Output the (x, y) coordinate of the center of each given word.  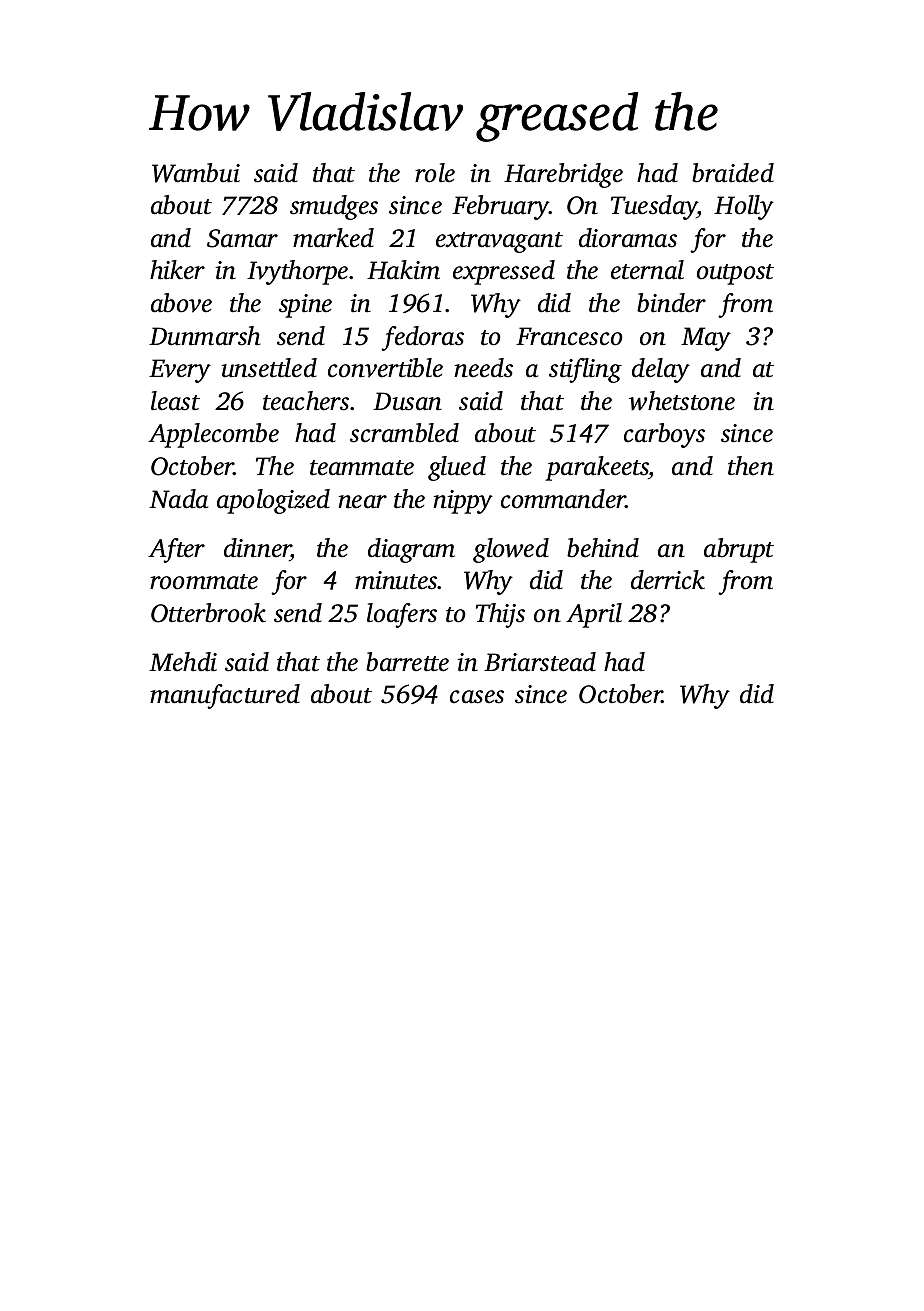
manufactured (225, 696)
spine (305, 306)
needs (483, 368)
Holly (744, 207)
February (501, 207)
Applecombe (213, 435)
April (594, 615)
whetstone (682, 401)
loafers (402, 615)
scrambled (404, 433)
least (175, 401)
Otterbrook (208, 613)
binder (671, 303)
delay (661, 370)
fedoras (422, 338)
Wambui (196, 173)
